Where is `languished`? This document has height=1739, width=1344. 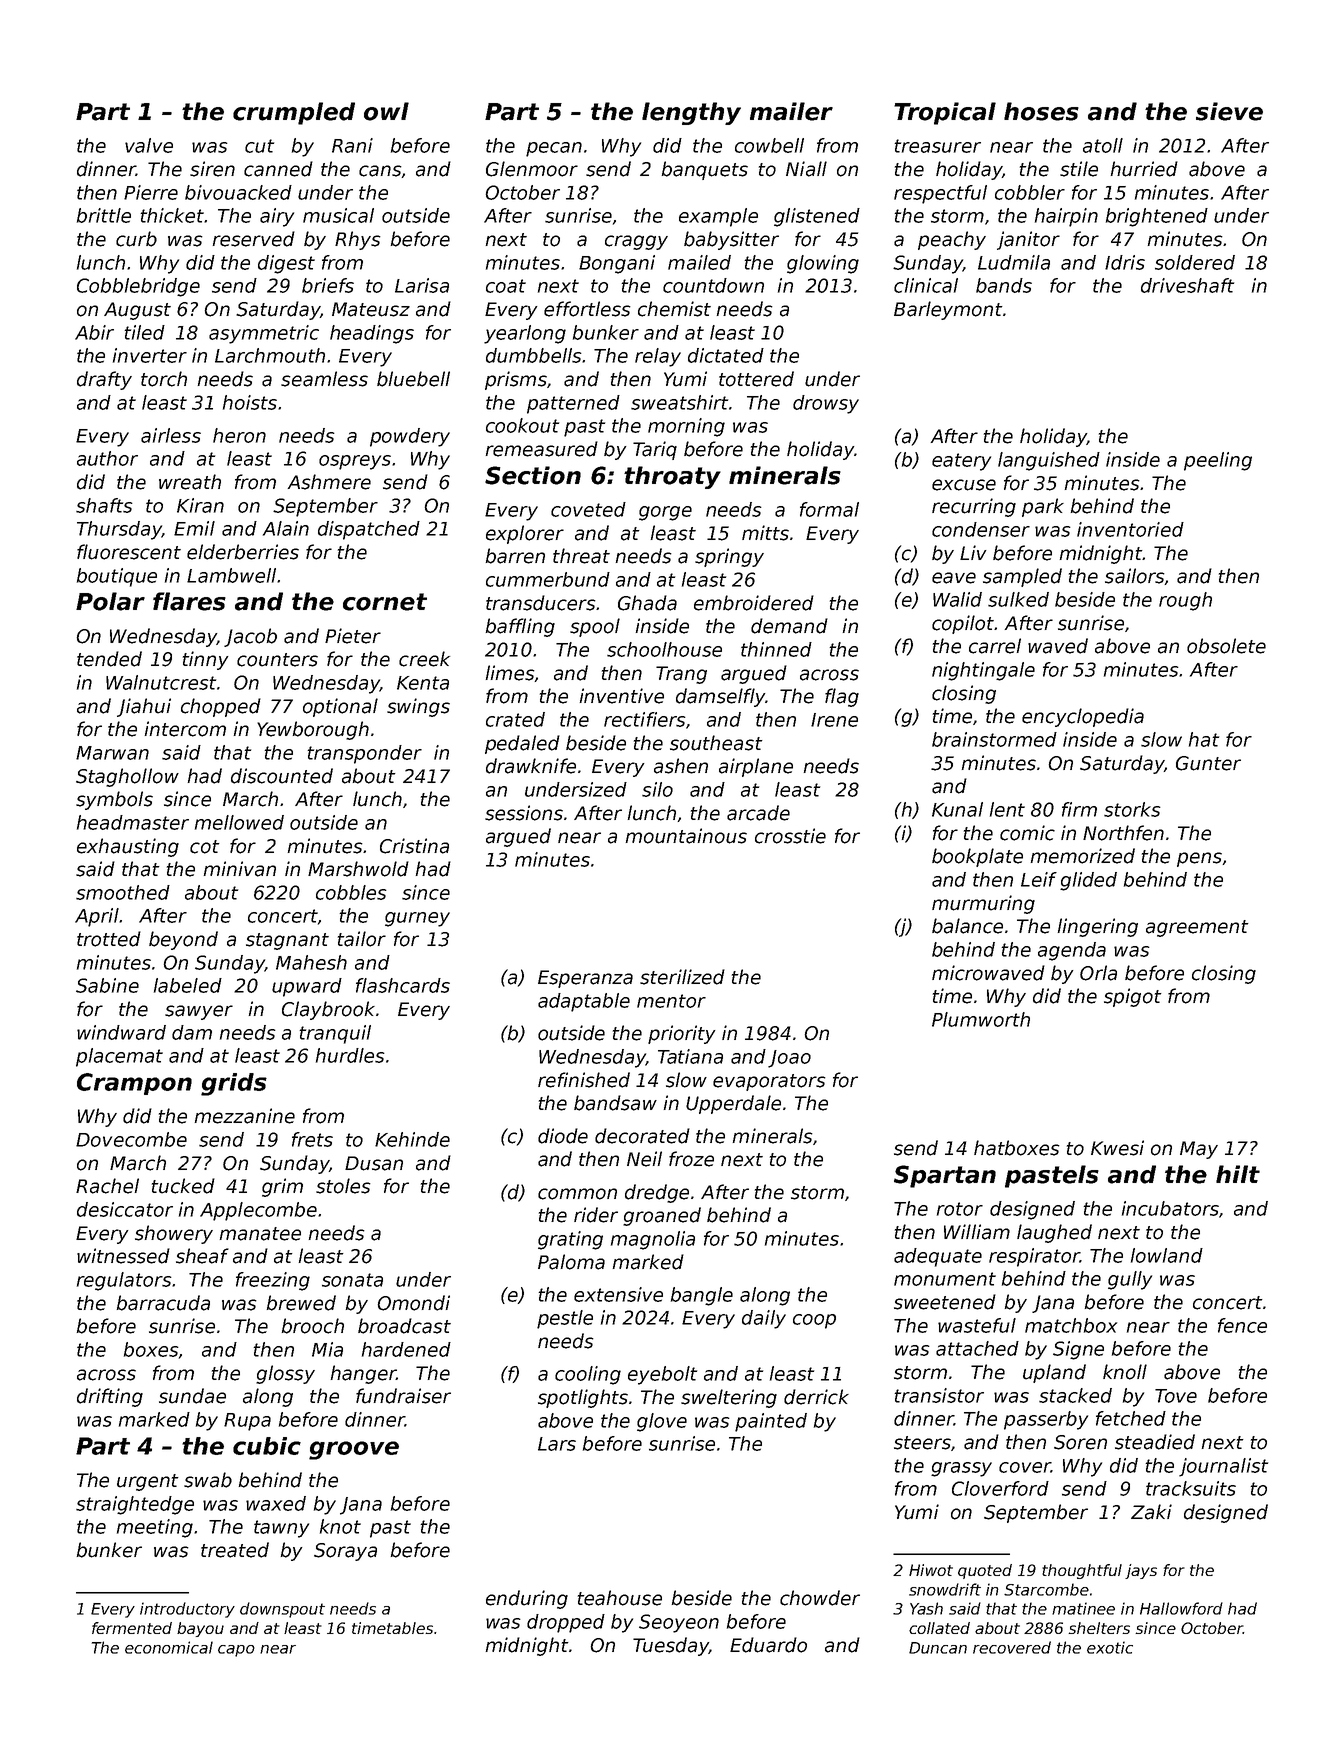
languished is located at coordinates (1049, 461).
